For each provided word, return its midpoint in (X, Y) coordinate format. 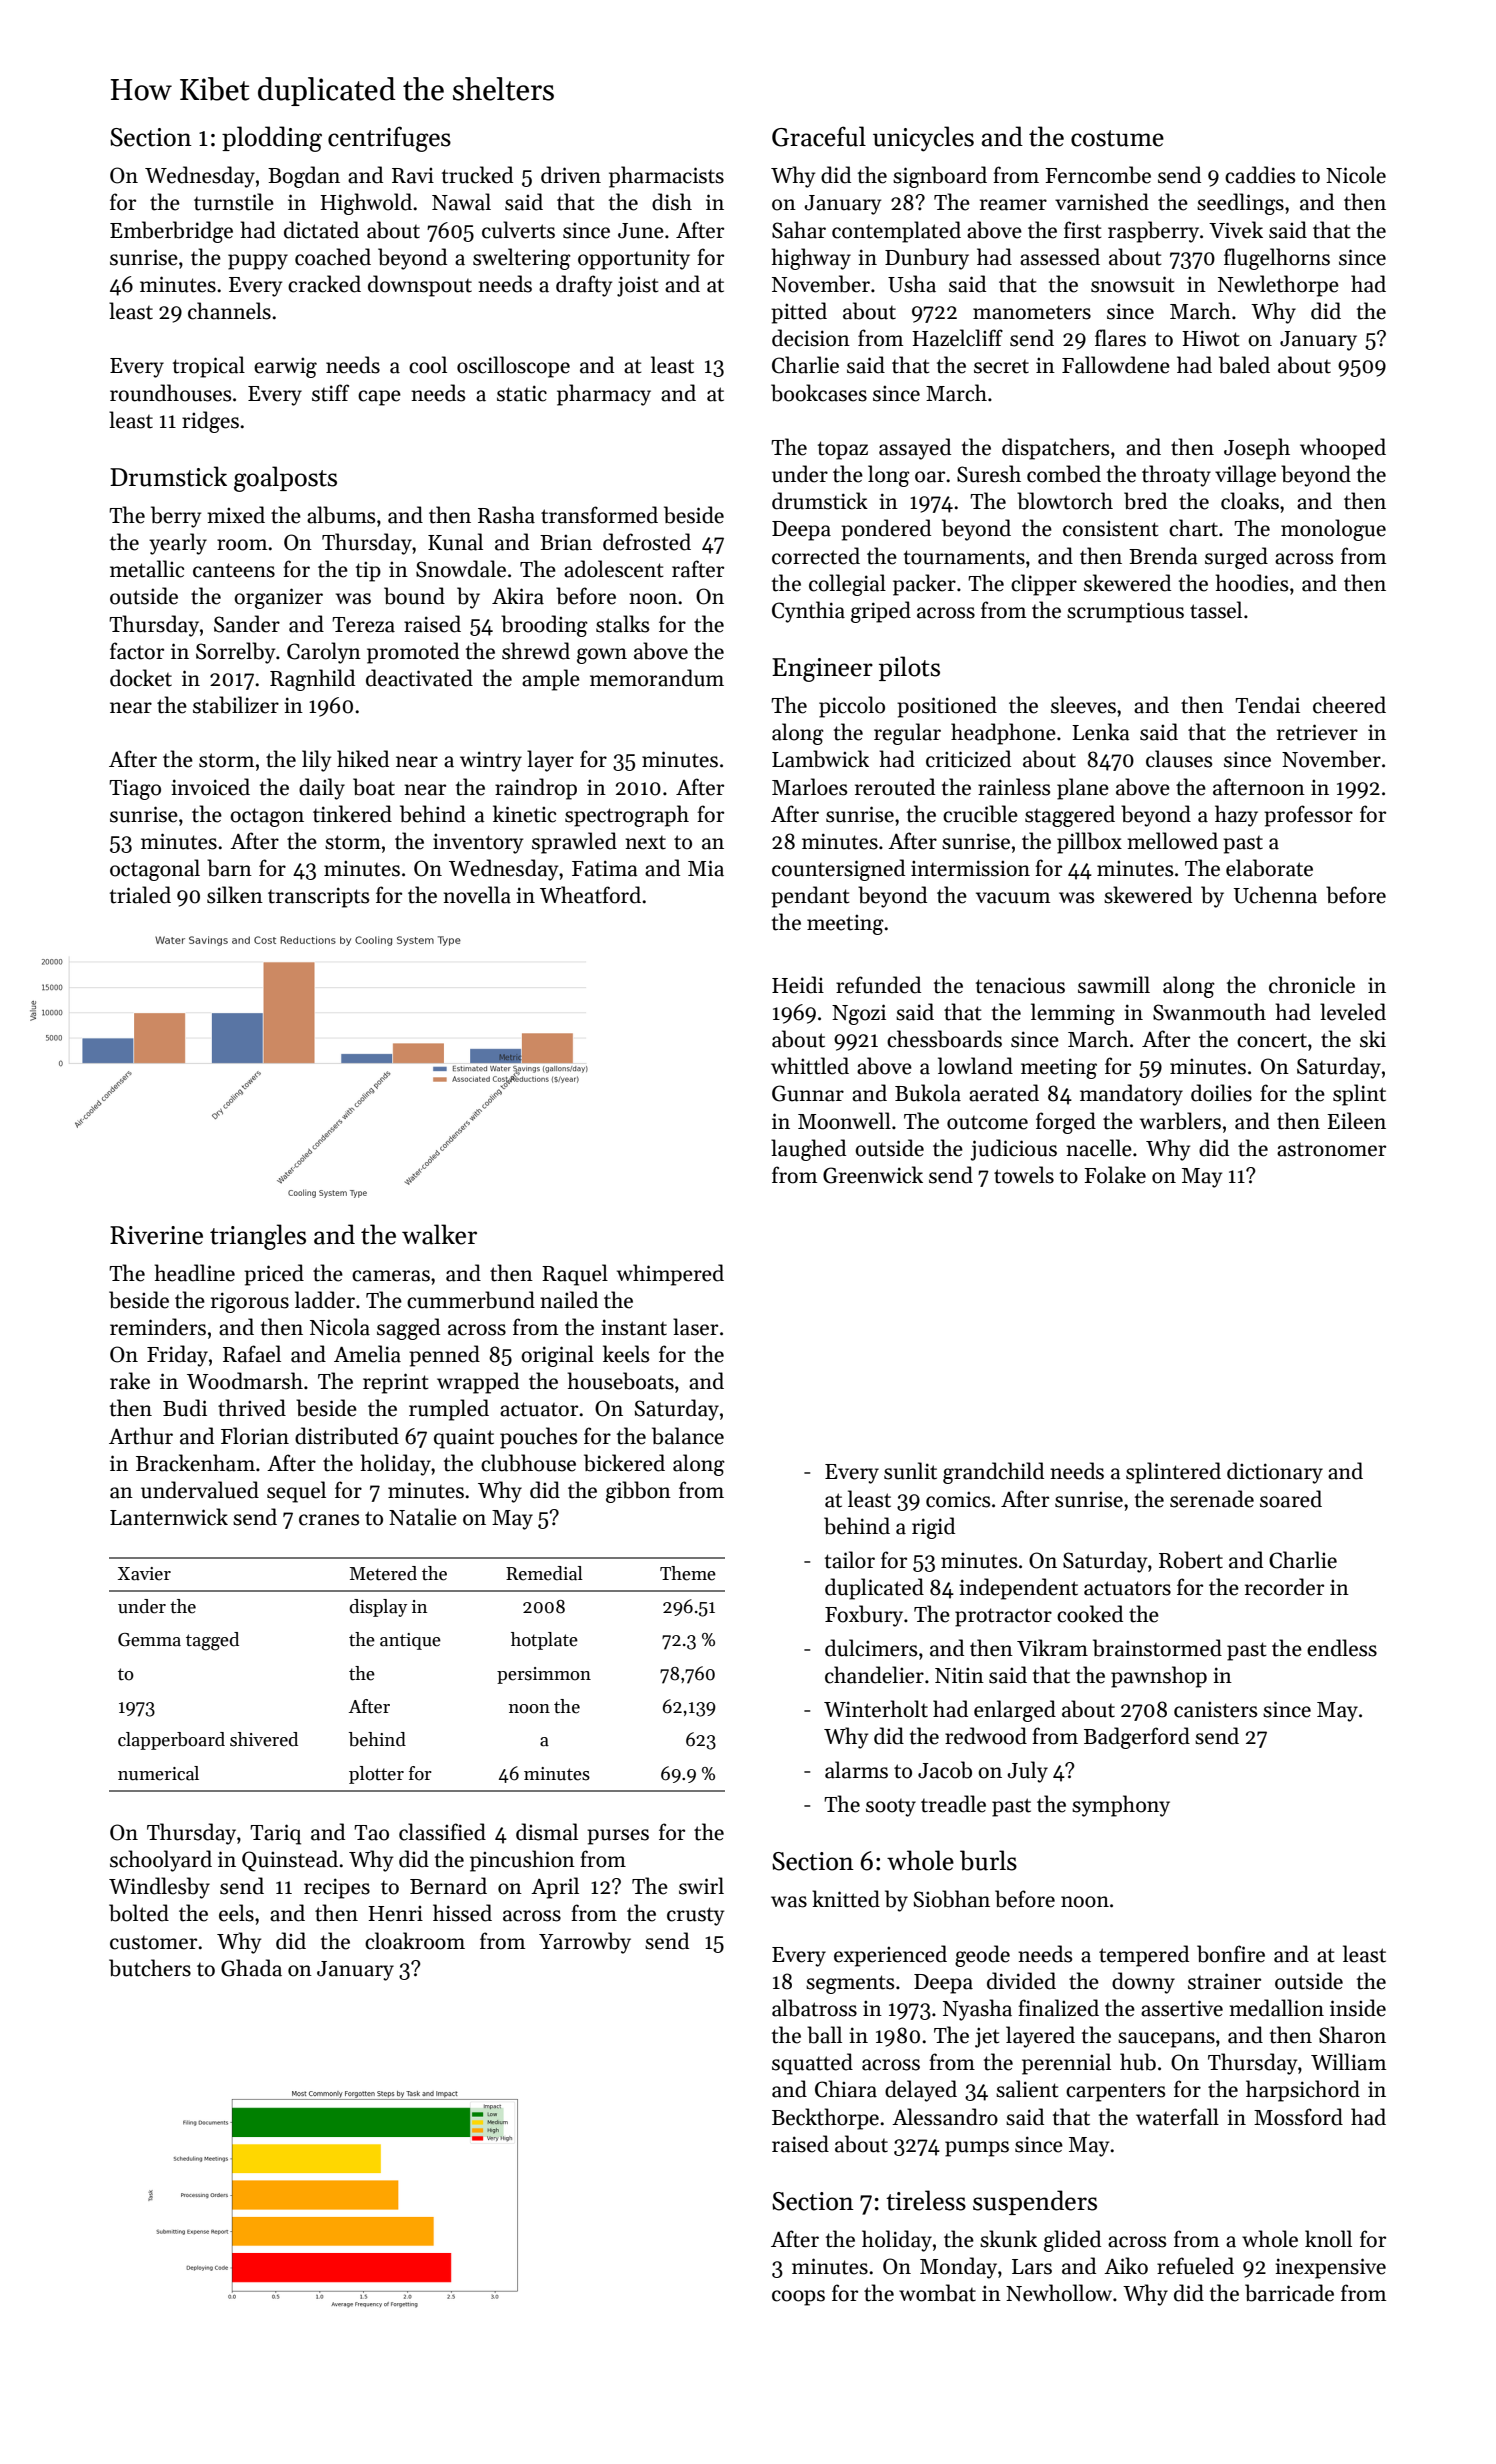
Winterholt (876, 1709)
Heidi (798, 985)
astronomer (1331, 1150)
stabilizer (236, 705)
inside (1358, 2008)
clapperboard (171, 1741)
